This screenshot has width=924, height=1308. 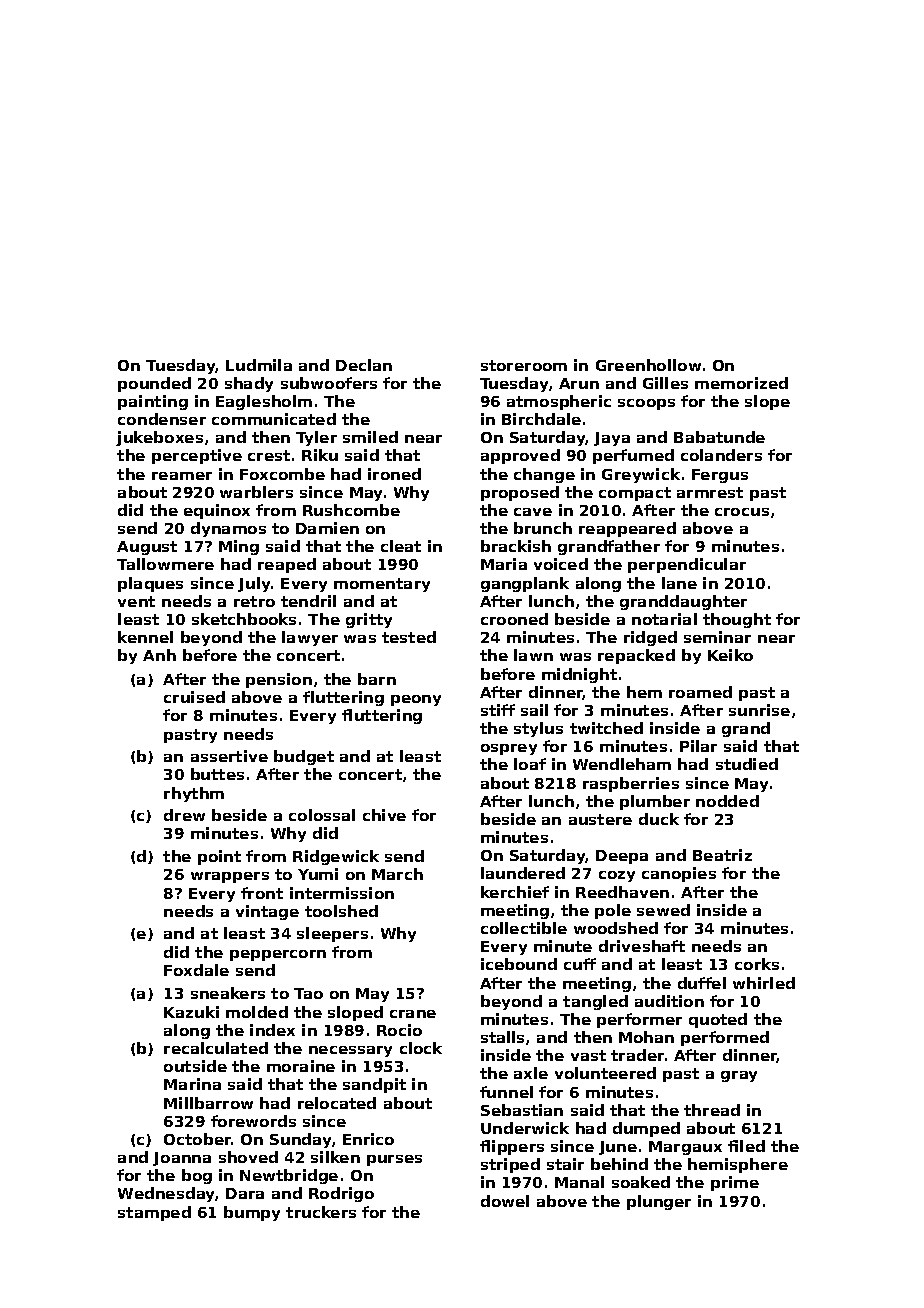 I want to click on cruised, so click(x=194, y=697).
